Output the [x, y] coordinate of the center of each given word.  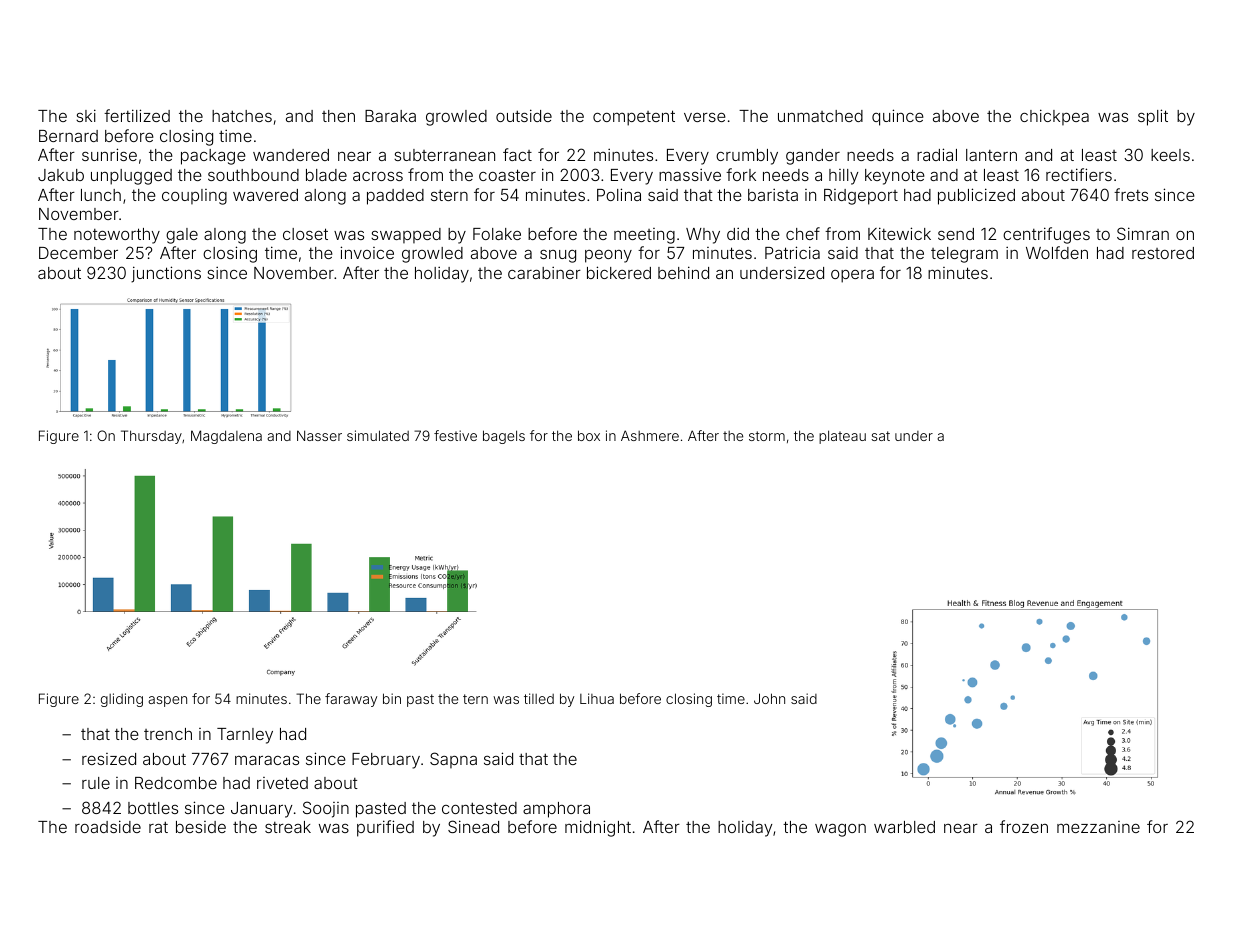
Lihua [597, 698]
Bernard [68, 136]
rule [96, 783]
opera [852, 276]
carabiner [544, 272]
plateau [842, 437]
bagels [504, 437]
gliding [122, 700]
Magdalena [226, 437]
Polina [619, 194]
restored [1163, 253]
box [589, 435]
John [769, 698]
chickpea [1054, 117]
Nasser [319, 435]
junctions [166, 274]
